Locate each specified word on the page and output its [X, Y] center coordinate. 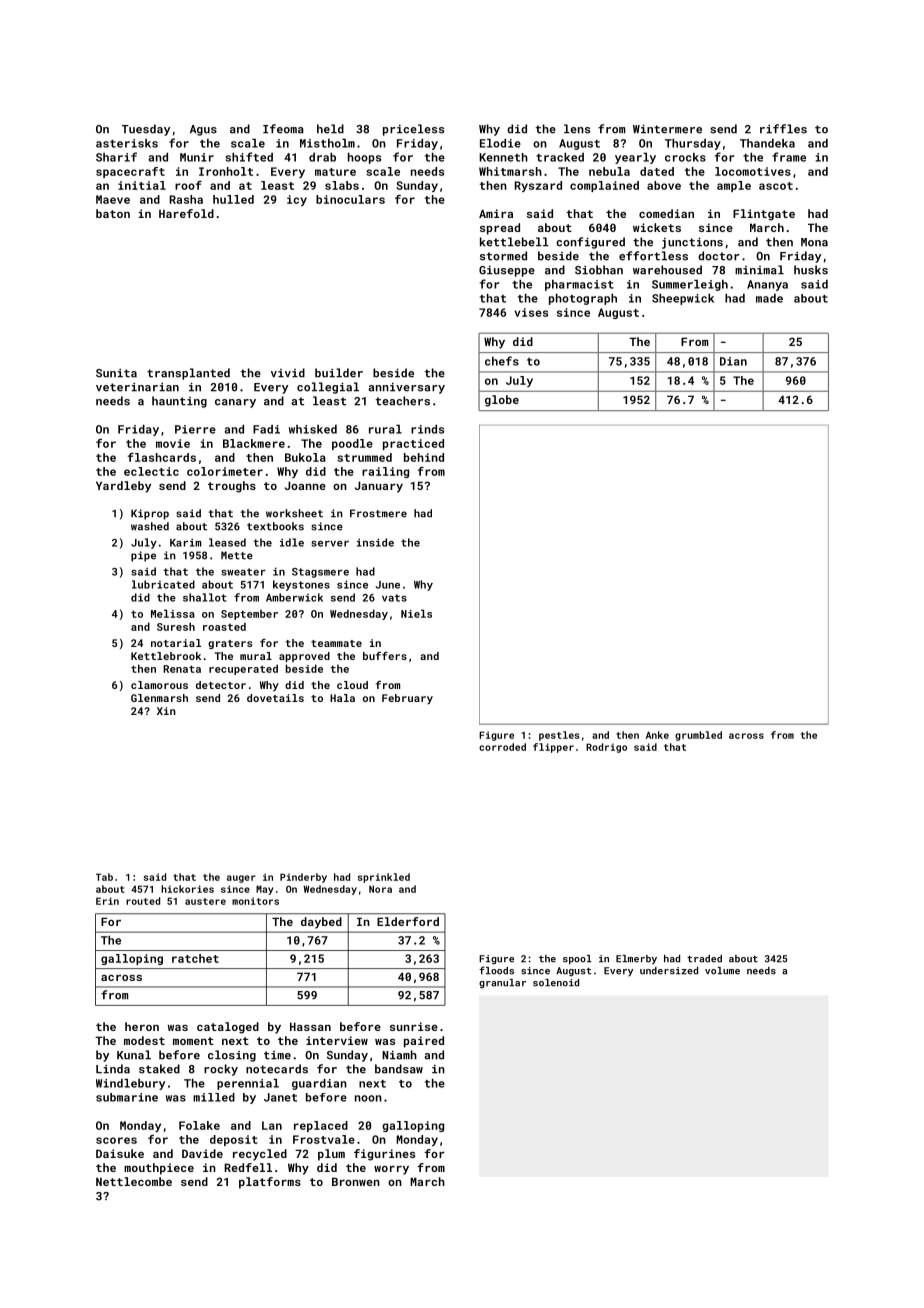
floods [496, 970]
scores [116, 1140]
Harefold [186, 213]
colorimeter [225, 471]
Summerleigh [690, 285]
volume [722, 971]
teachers [402, 401]
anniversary [406, 388]
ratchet [195, 958]
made [769, 298]
